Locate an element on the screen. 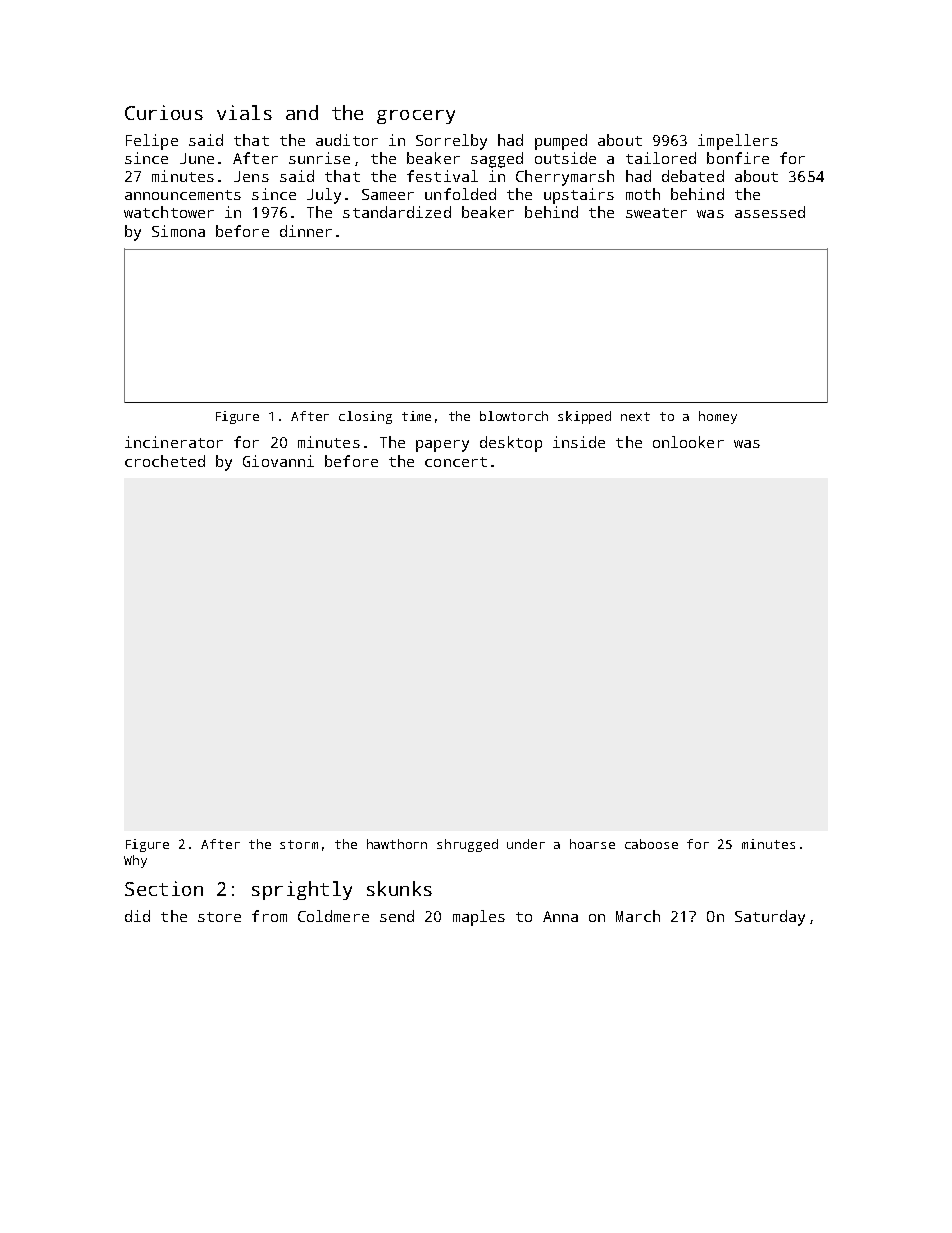 This screenshot has width=952, height=1233. tailored is located at coordinates (661, 158).
